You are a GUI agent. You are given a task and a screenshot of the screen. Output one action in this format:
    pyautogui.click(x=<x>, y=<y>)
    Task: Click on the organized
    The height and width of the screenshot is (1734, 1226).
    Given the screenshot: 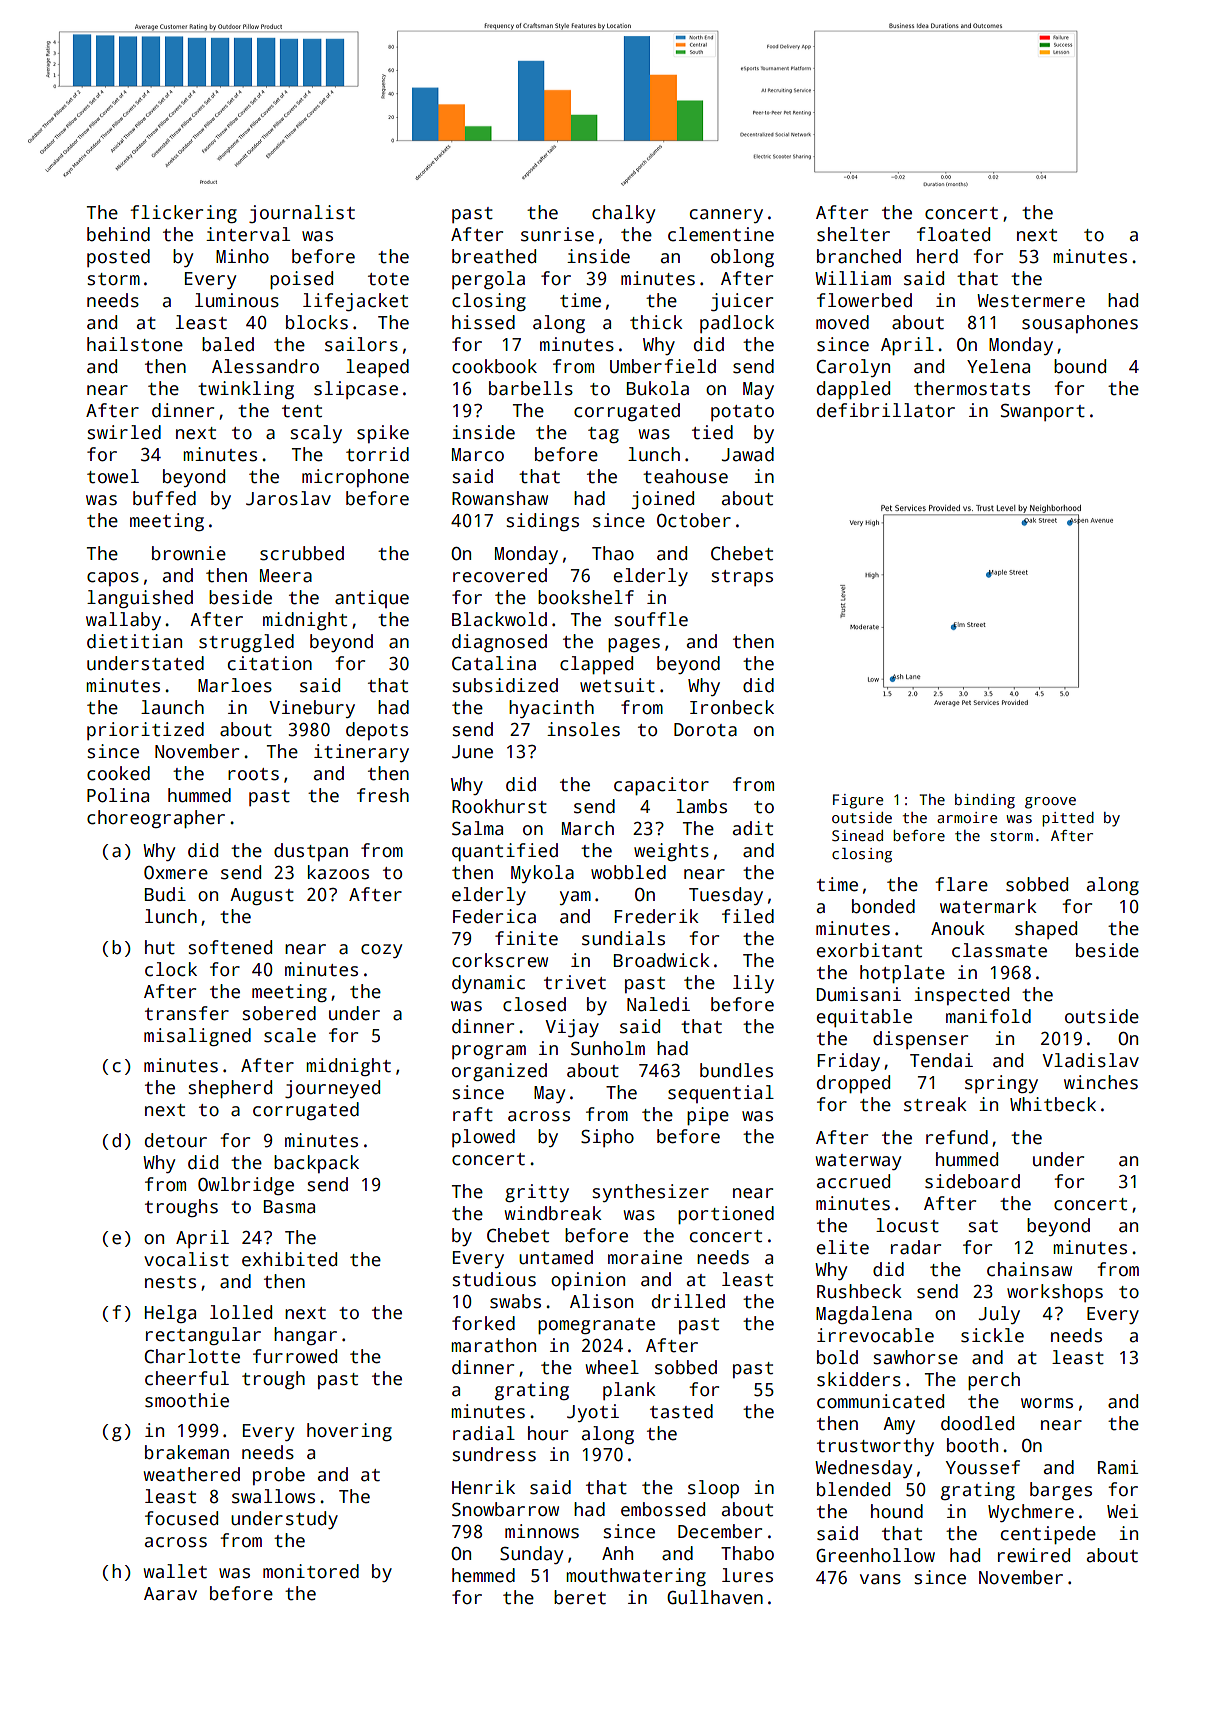 What is the action you would take?
    pyautogui.click(x=499, y=1072)
